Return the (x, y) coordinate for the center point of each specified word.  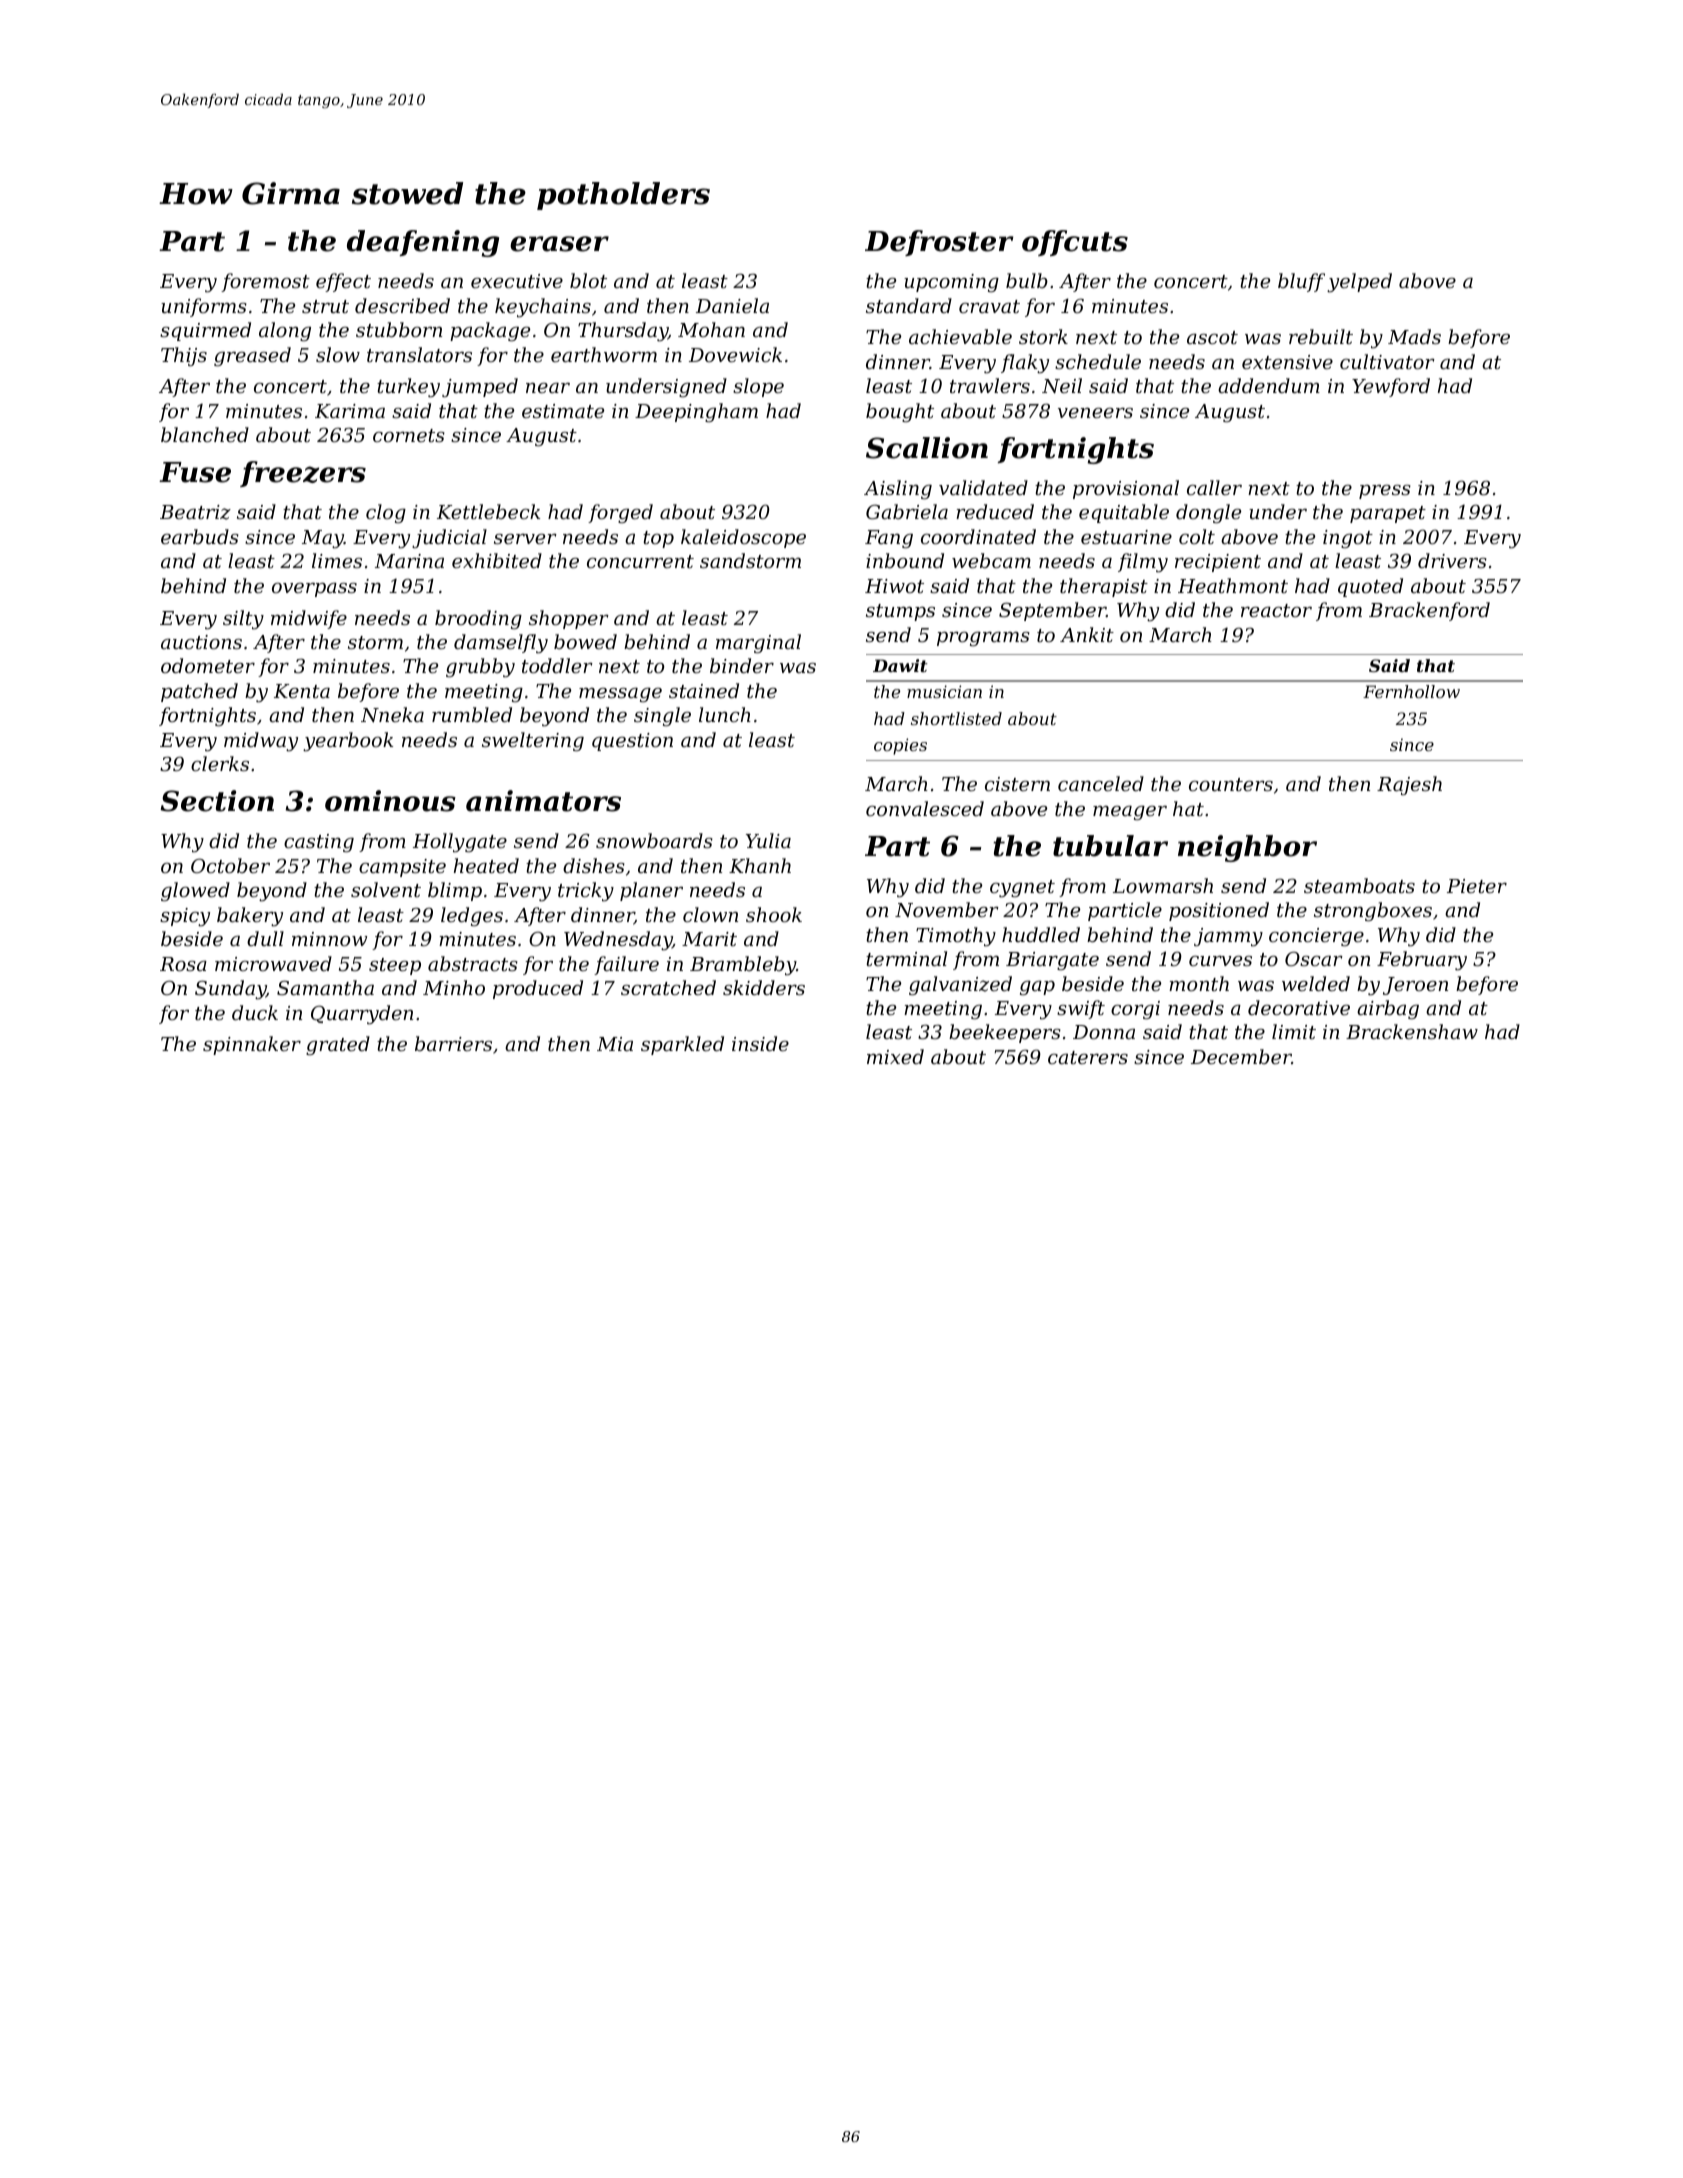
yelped (1359, 283)
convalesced (925, 808)
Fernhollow (1411, 691)
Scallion (927, 448)
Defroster (939, 243)
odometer (208, 665)
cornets (409, 435)
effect (343, 282)
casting (319, 843)
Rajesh (1409, 785)
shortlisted (956, 718)
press (1385, 492)
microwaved (273, 963)
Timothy (956, 937)
